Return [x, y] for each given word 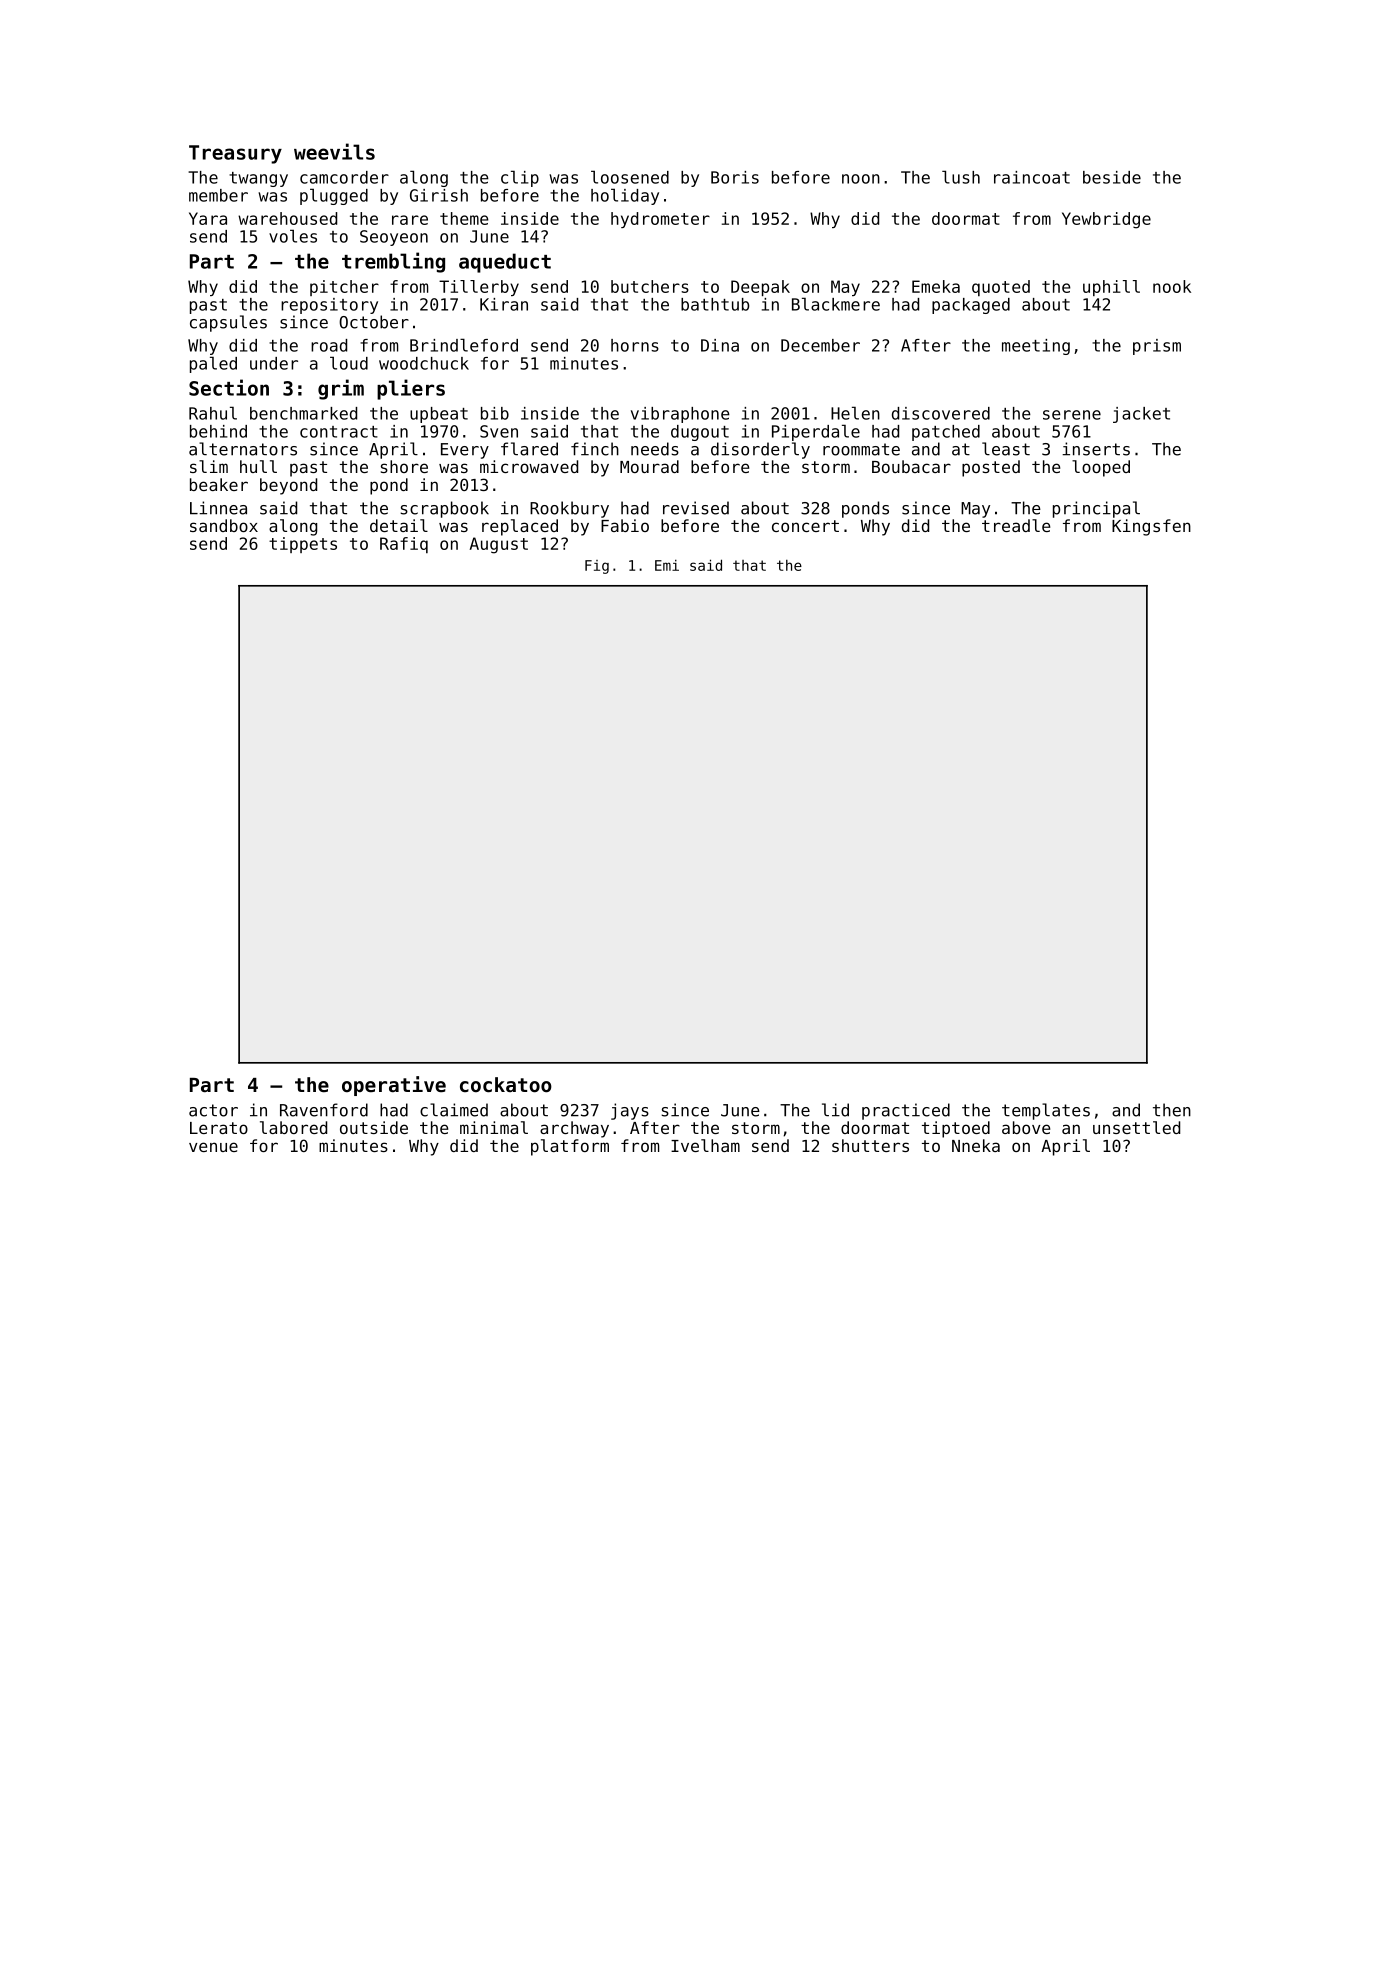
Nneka [976, 1145]
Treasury [235, 154]
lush [961, 177]
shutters [870, 1145]
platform [570, 1147]
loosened [630, 177]
